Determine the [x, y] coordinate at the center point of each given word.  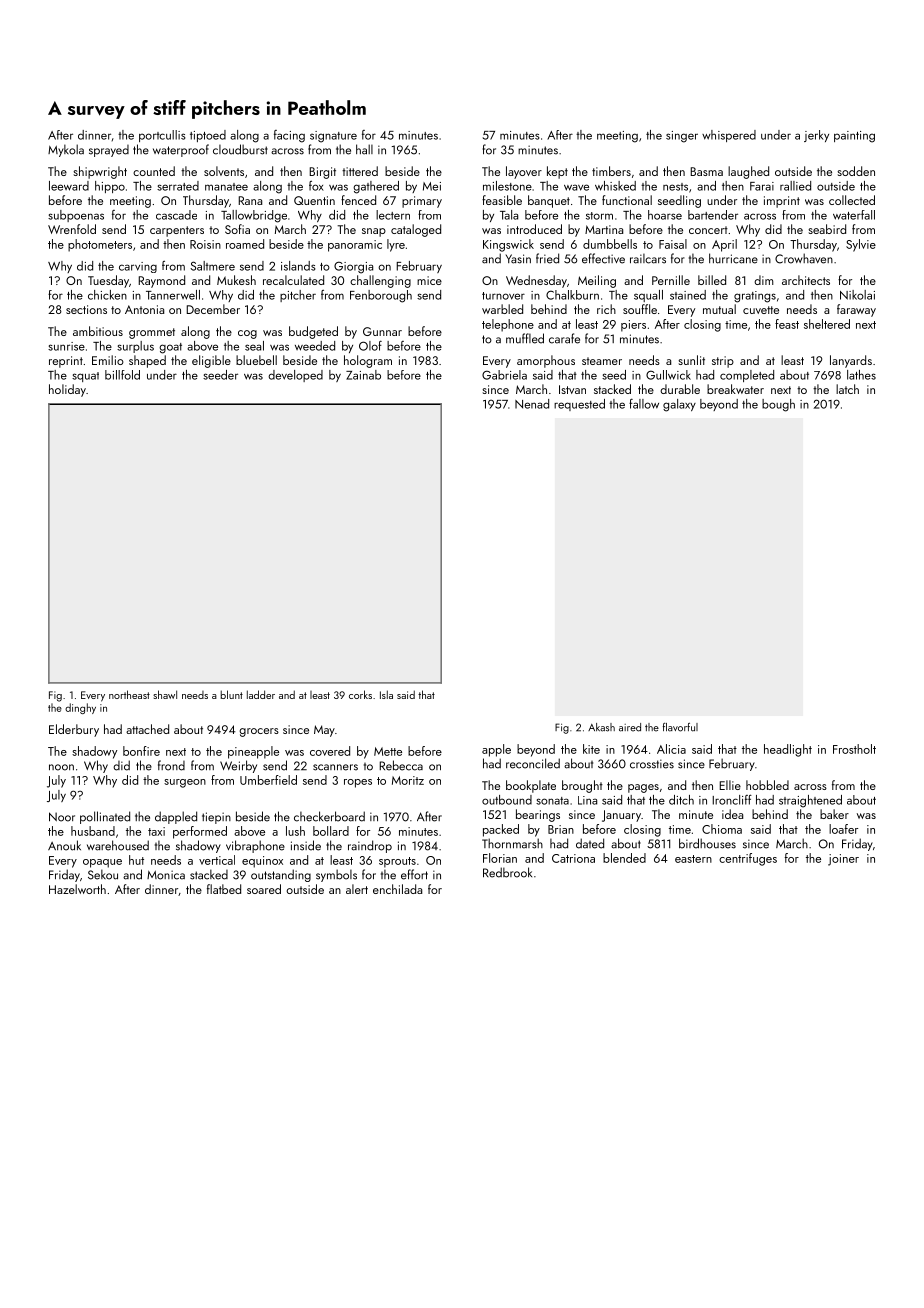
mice [429, 280]
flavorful [680, 727]
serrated [178, 186]
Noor [62, 817]
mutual [719, 309]
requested [579, 405]
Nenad [532, 404]
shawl [165, 694]
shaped [147, 361]
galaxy [679, 405]
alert [357, 889]
